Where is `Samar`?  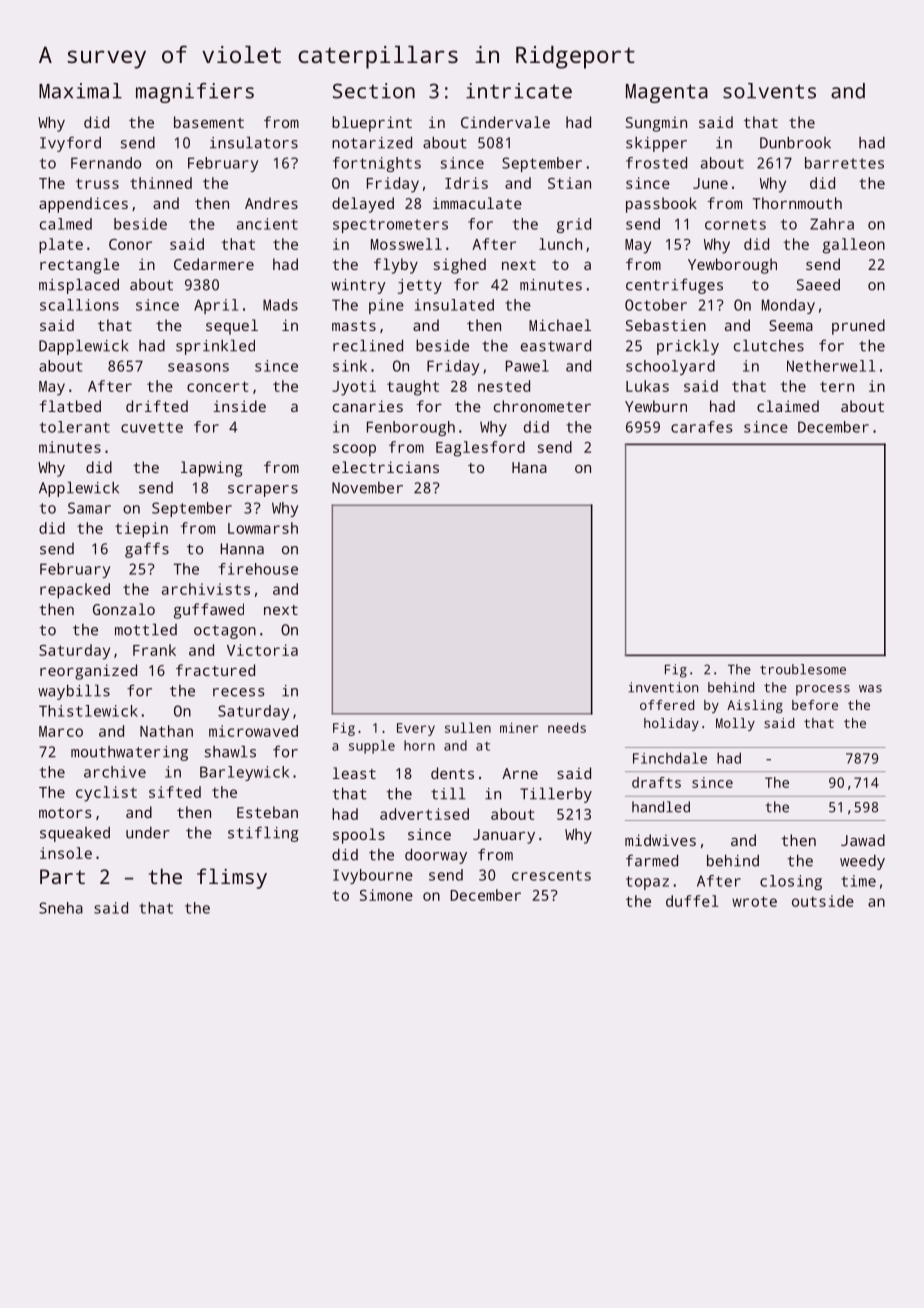
Samar is located at coordinates (89, 508).
